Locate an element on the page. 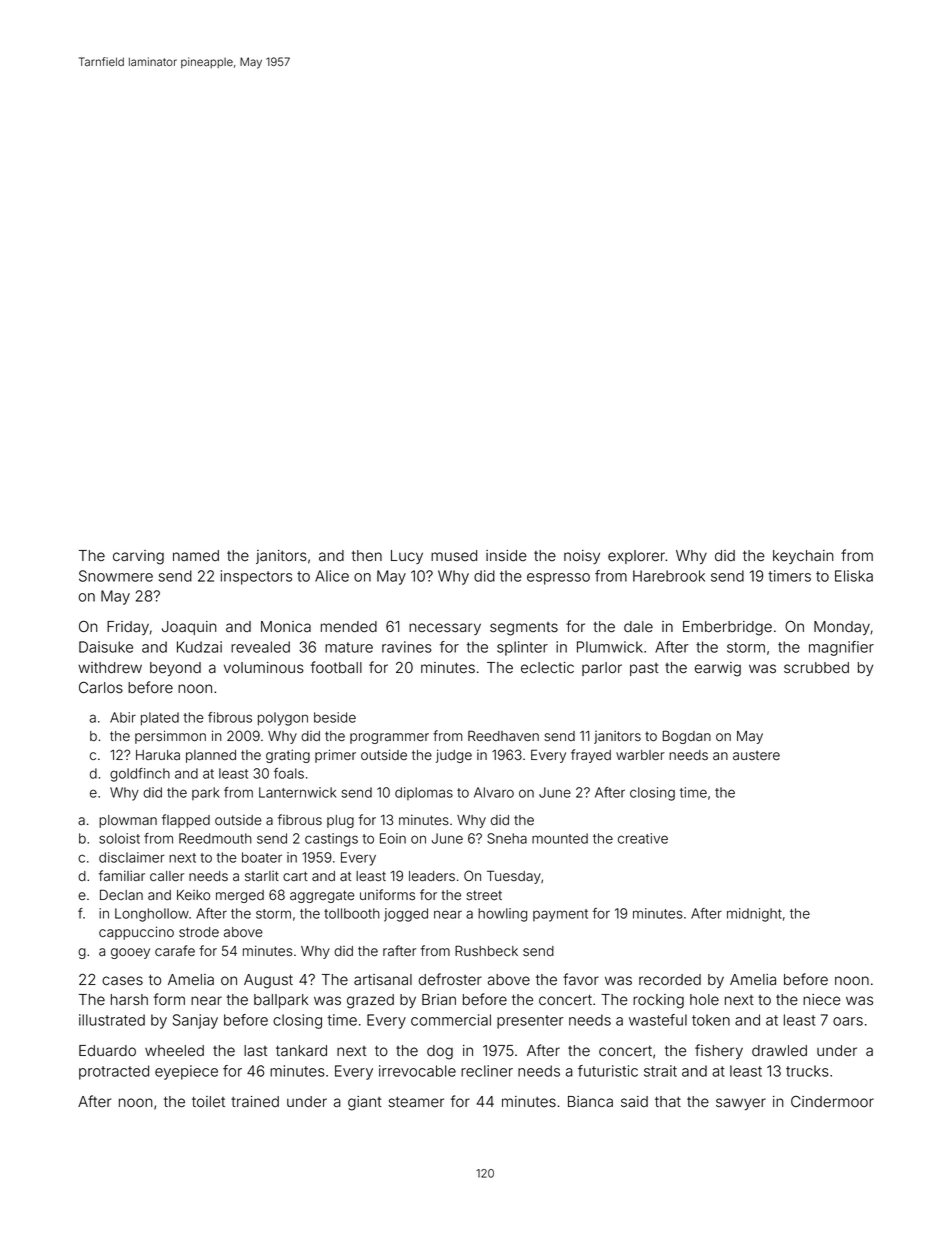  niece is located at coordinates (822, 1000).
